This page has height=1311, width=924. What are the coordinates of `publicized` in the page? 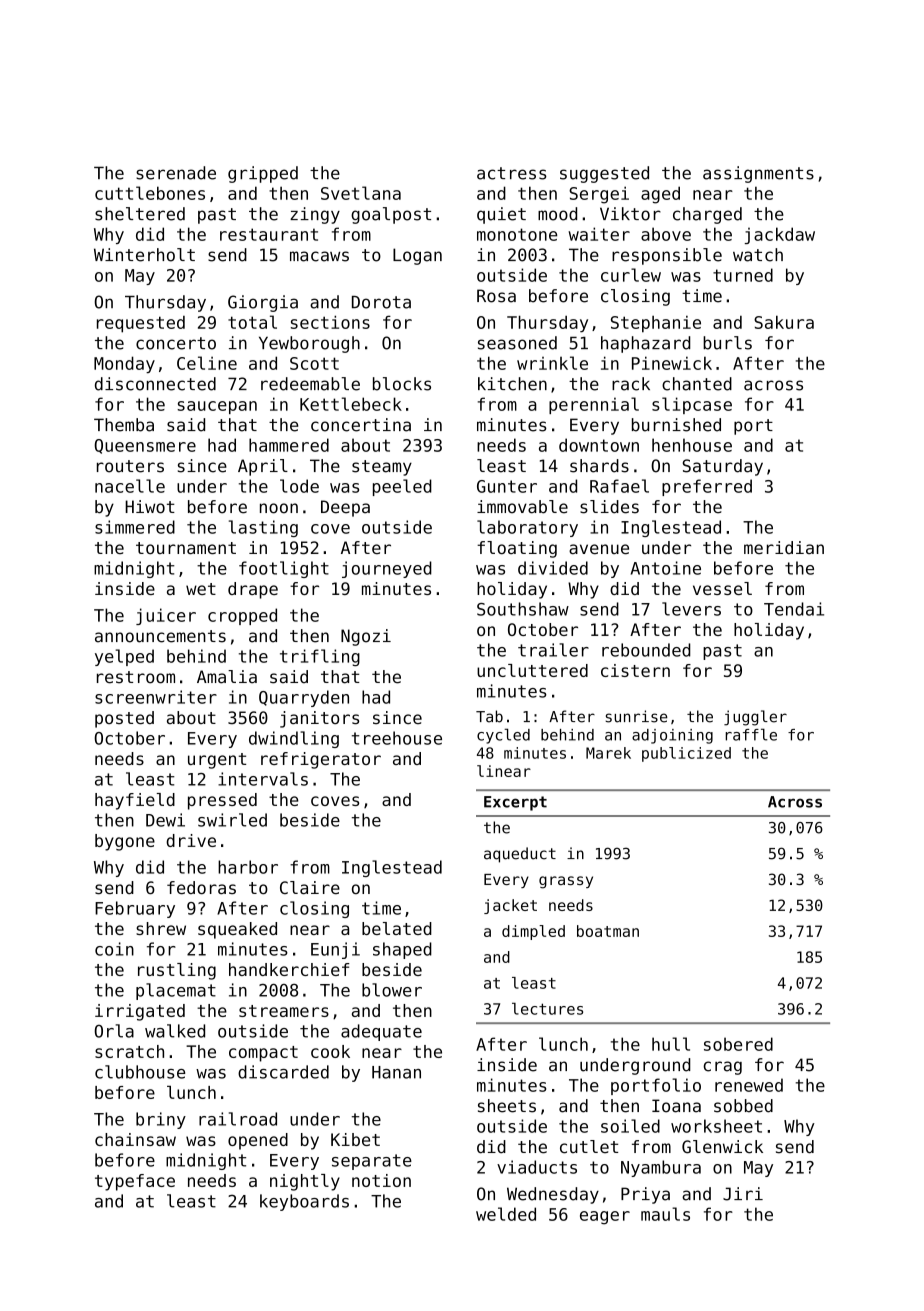 It's located at (686, 754).
